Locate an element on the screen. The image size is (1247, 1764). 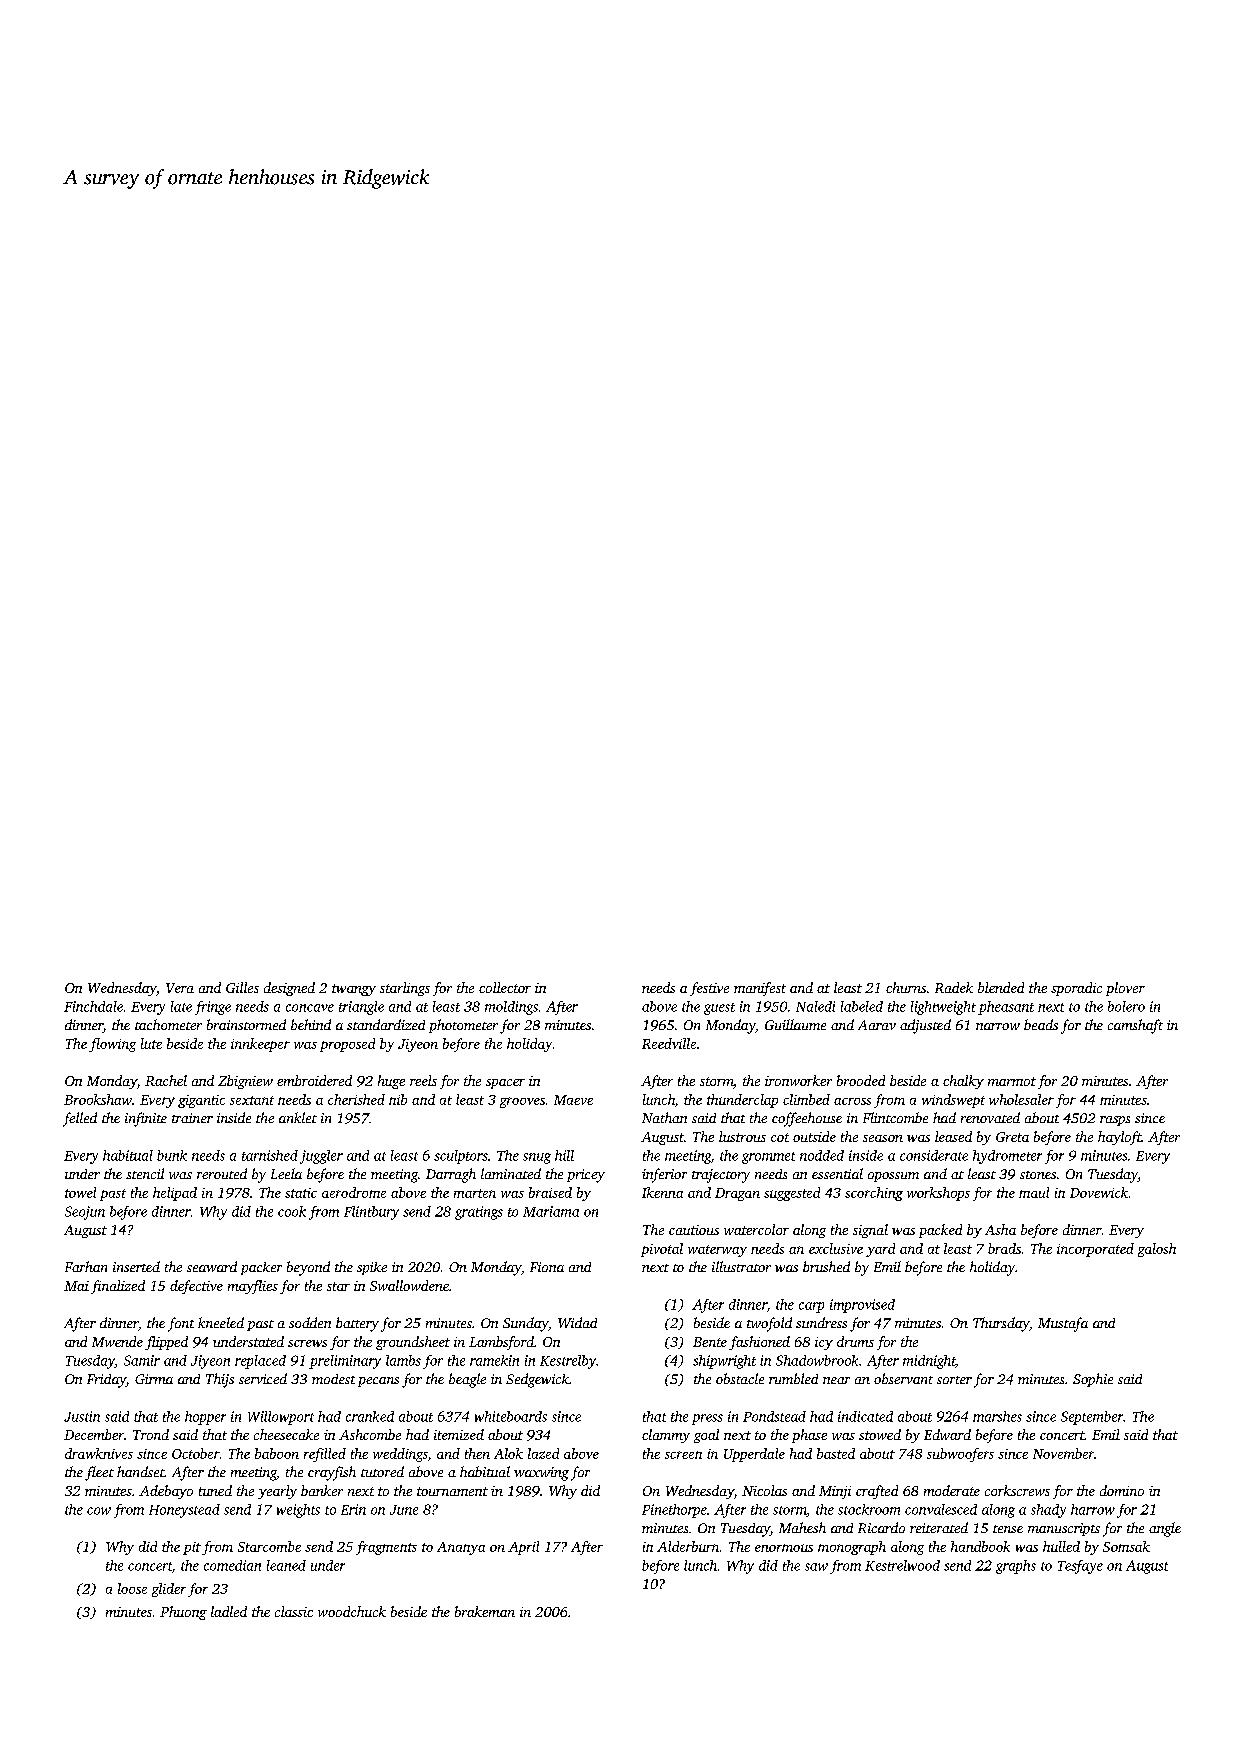
fashioned is located at coordinates (759, 1343).
